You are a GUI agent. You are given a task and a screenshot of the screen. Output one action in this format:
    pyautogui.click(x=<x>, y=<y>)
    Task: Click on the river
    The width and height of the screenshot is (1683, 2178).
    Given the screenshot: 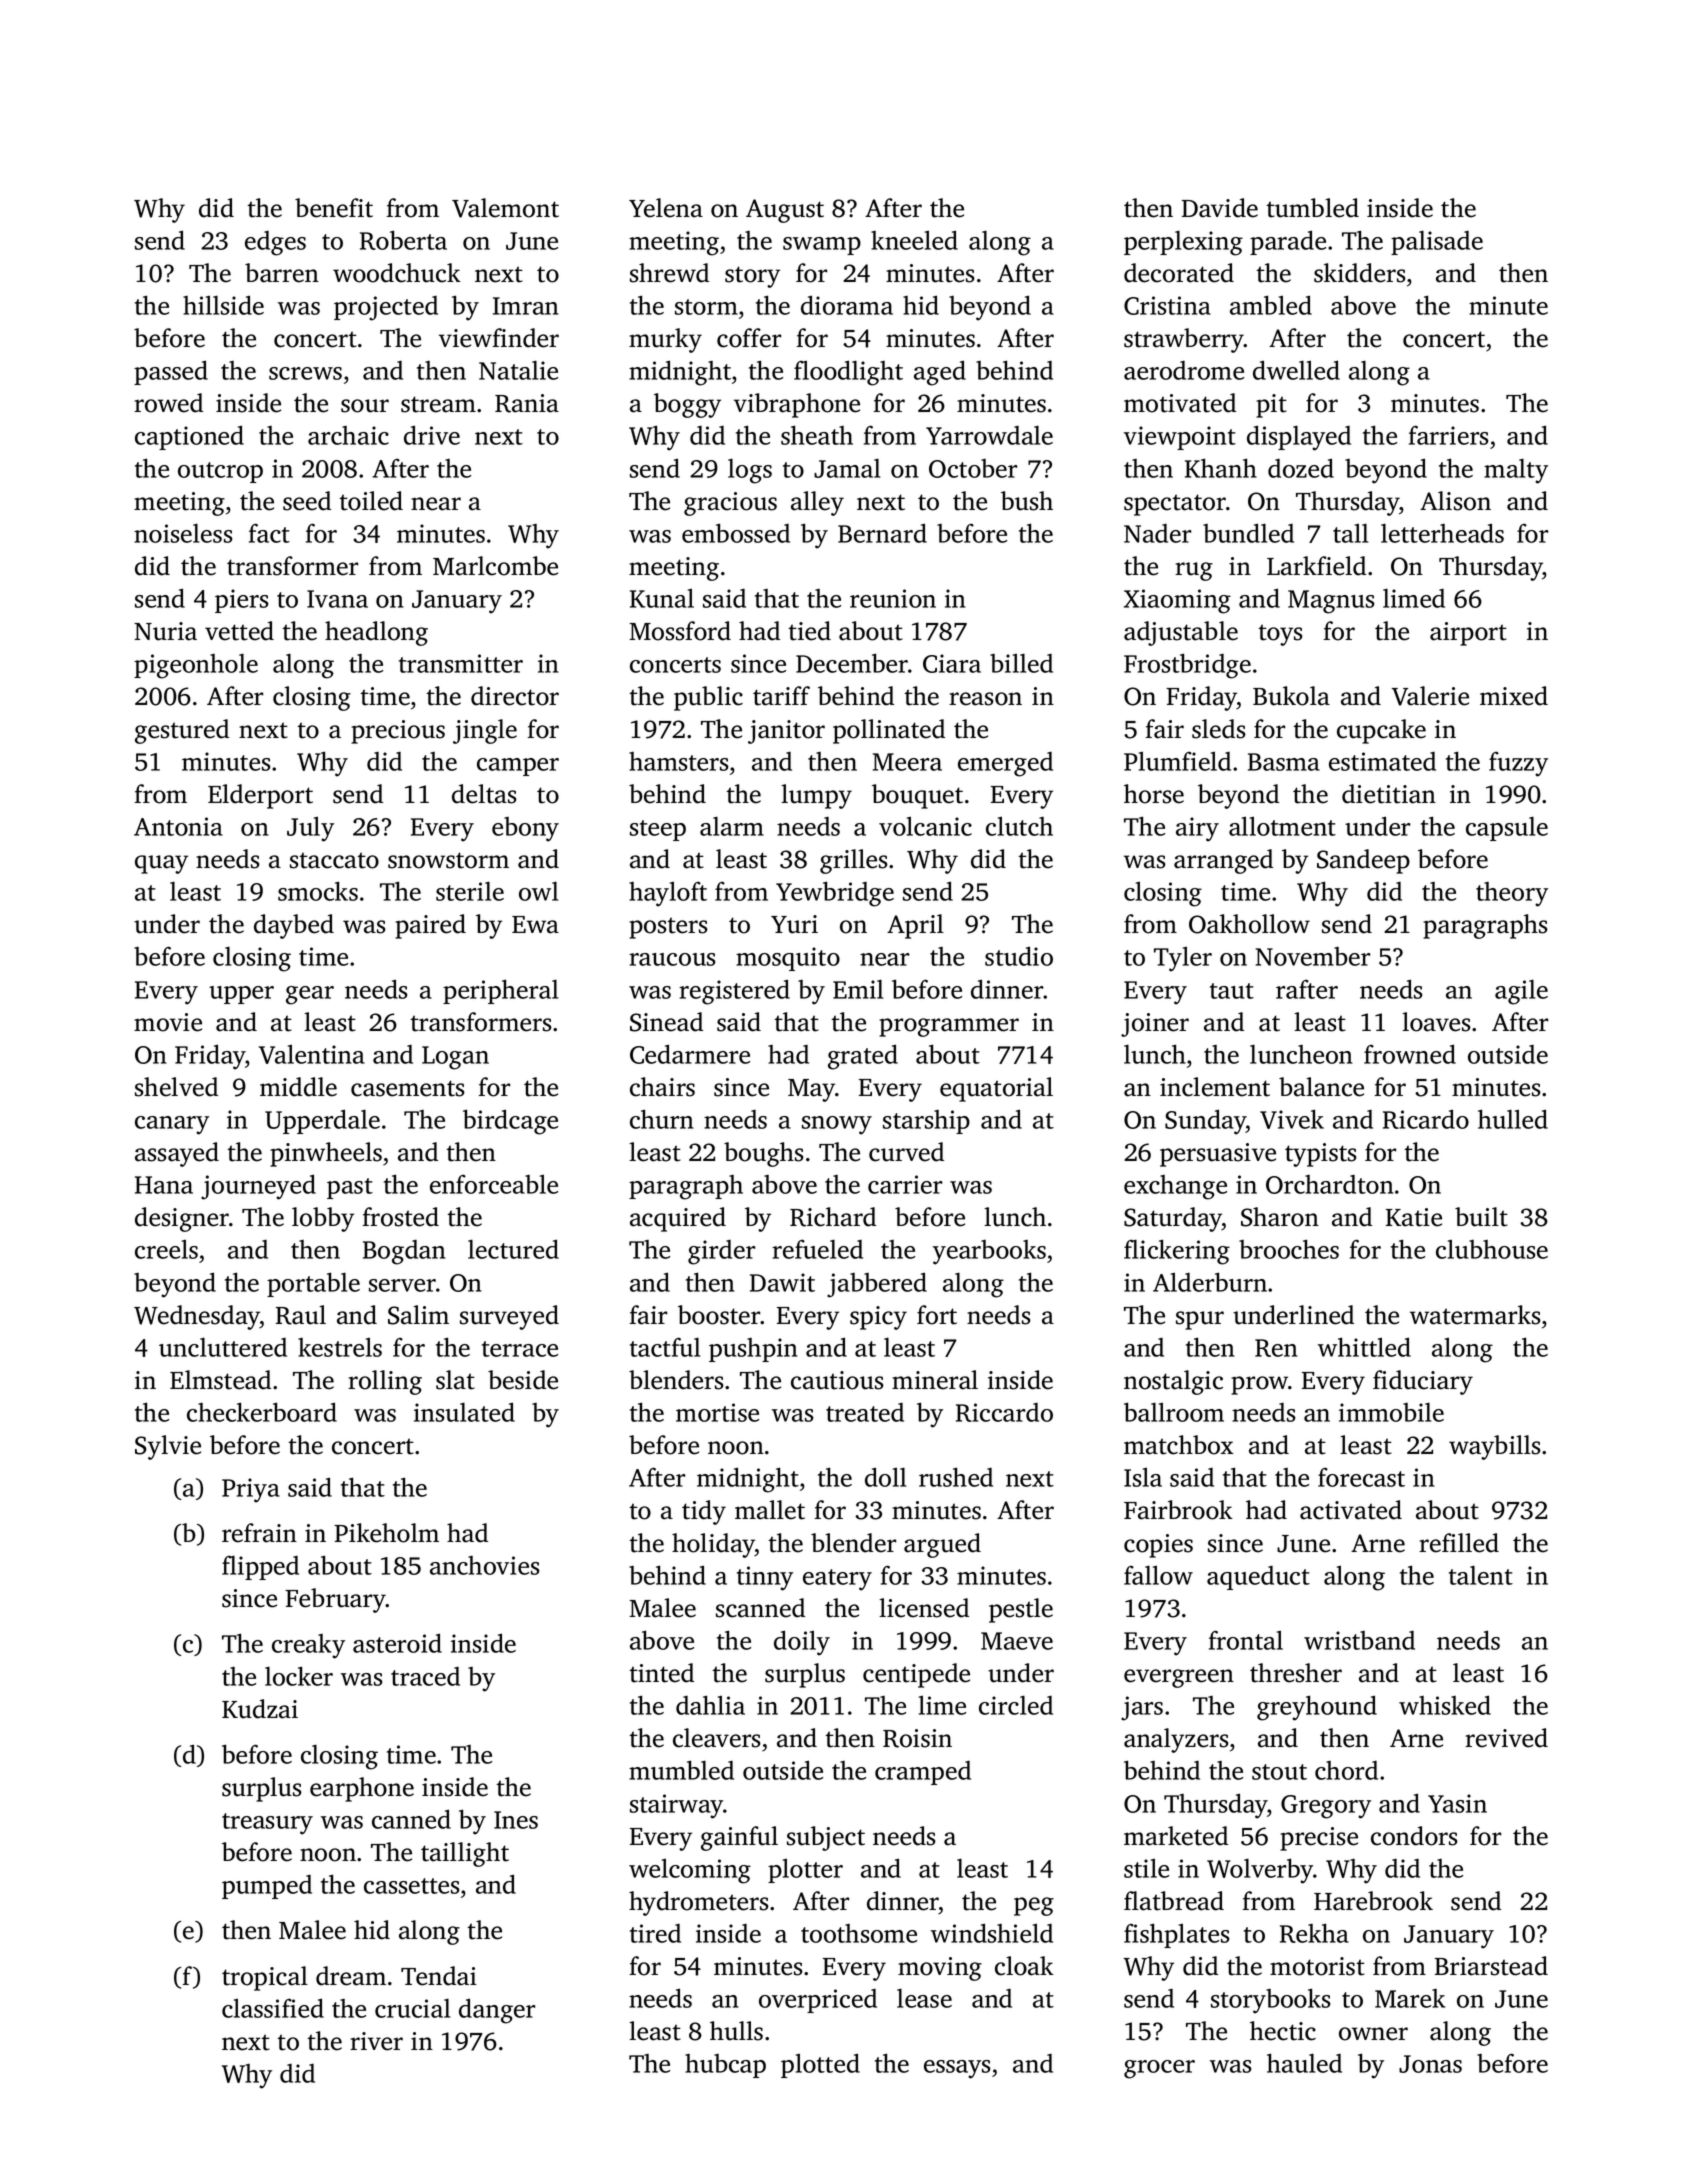 What is the action you would take?
    pyautogui.click(x=376, y=2041)
